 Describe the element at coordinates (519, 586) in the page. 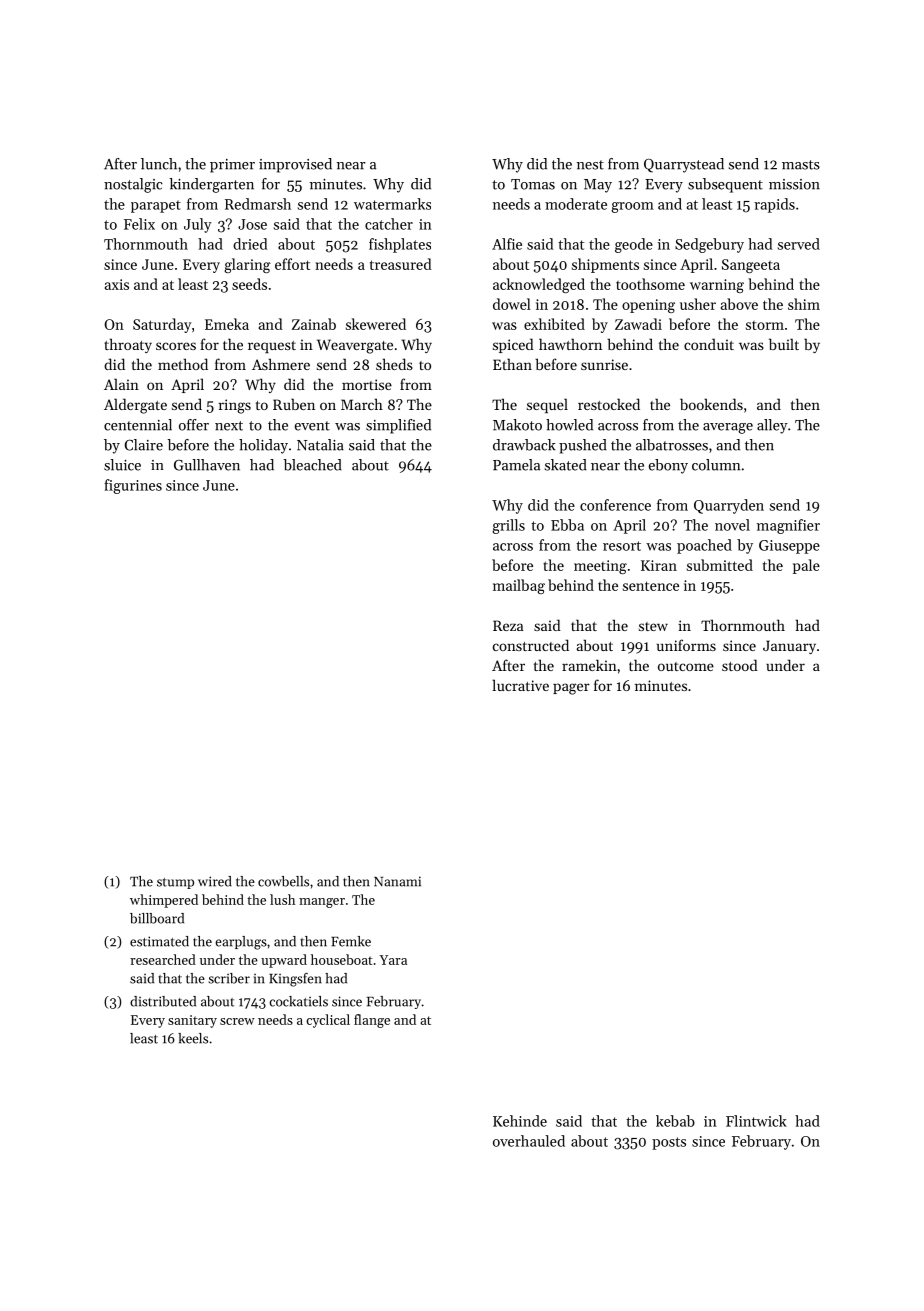

I see `mailbag` at that location.
